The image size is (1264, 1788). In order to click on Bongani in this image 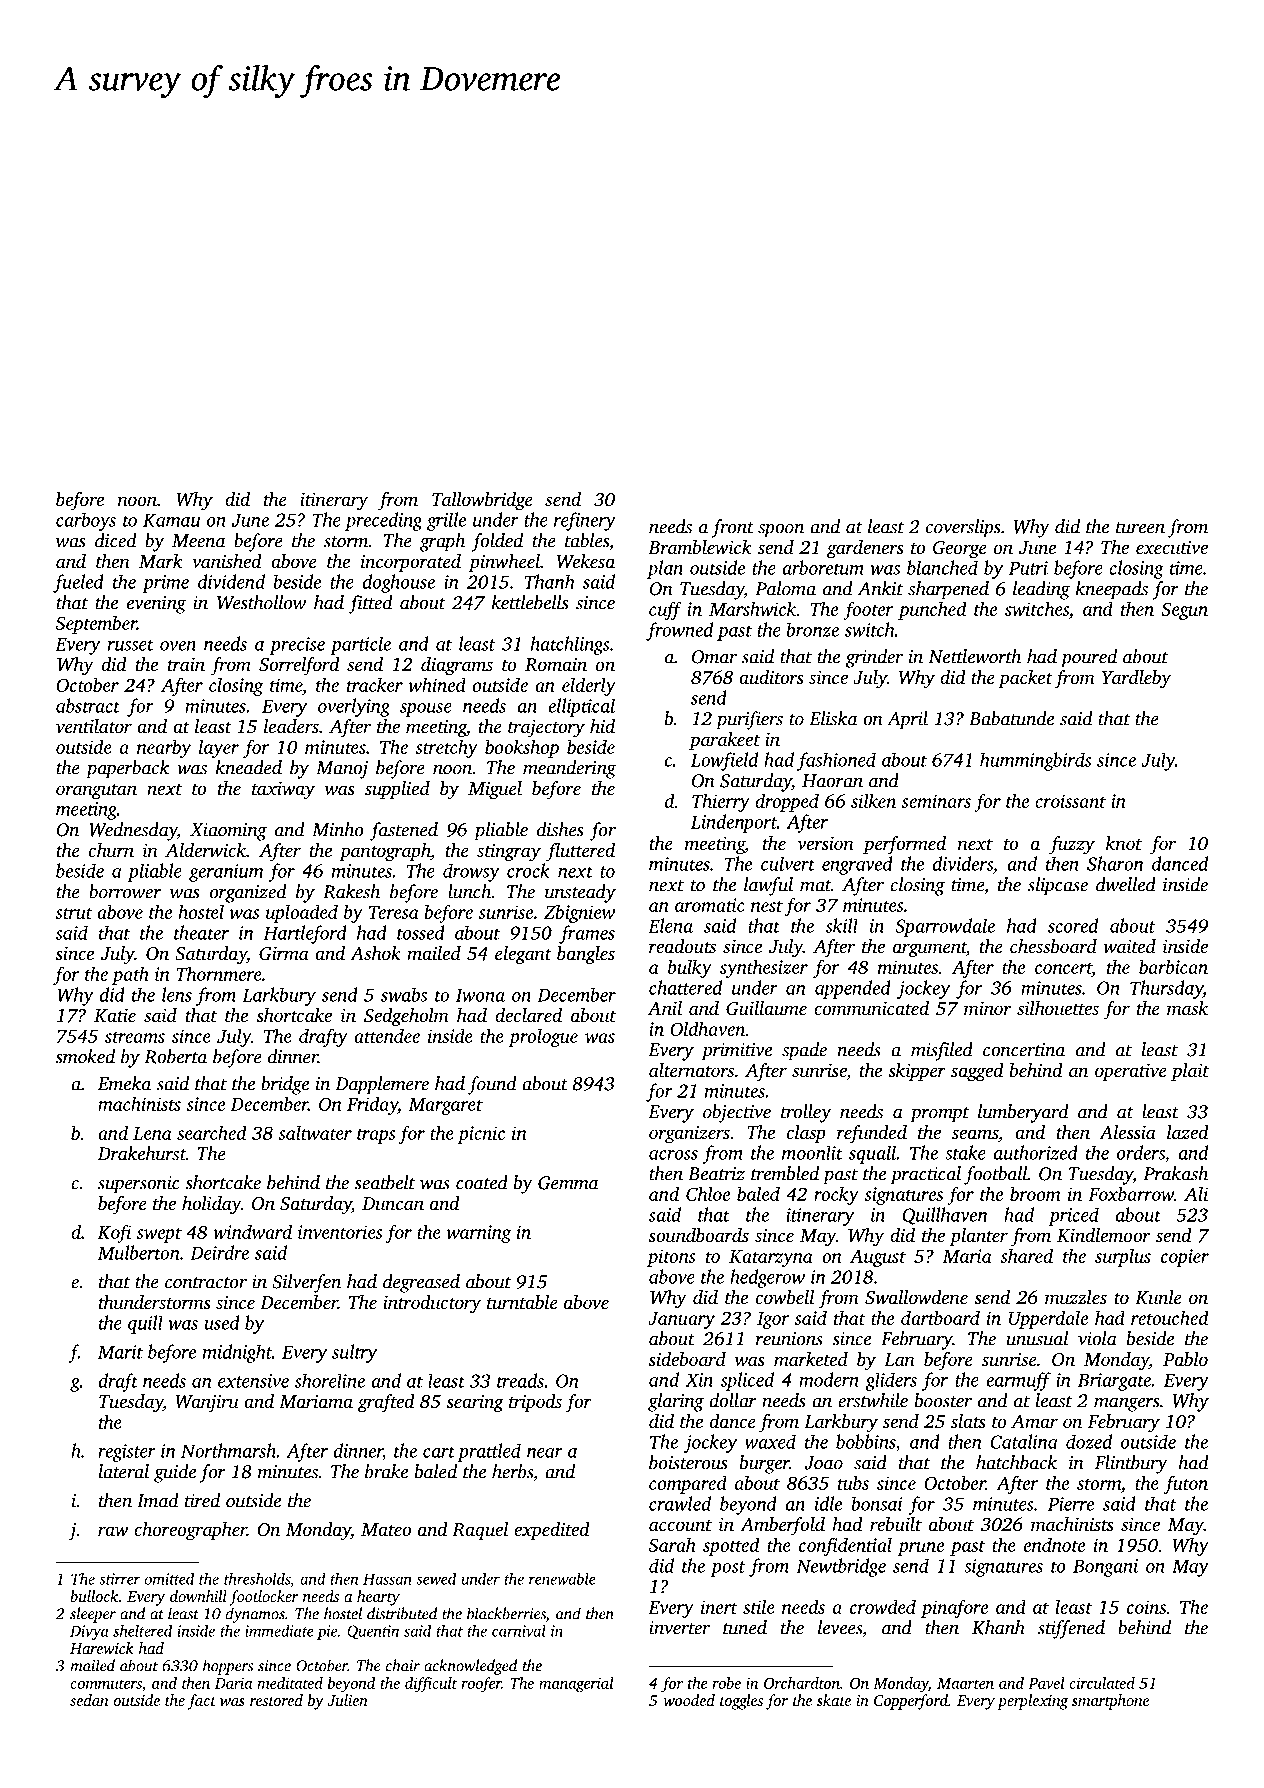, I will do `click(1105, 1568)`.
